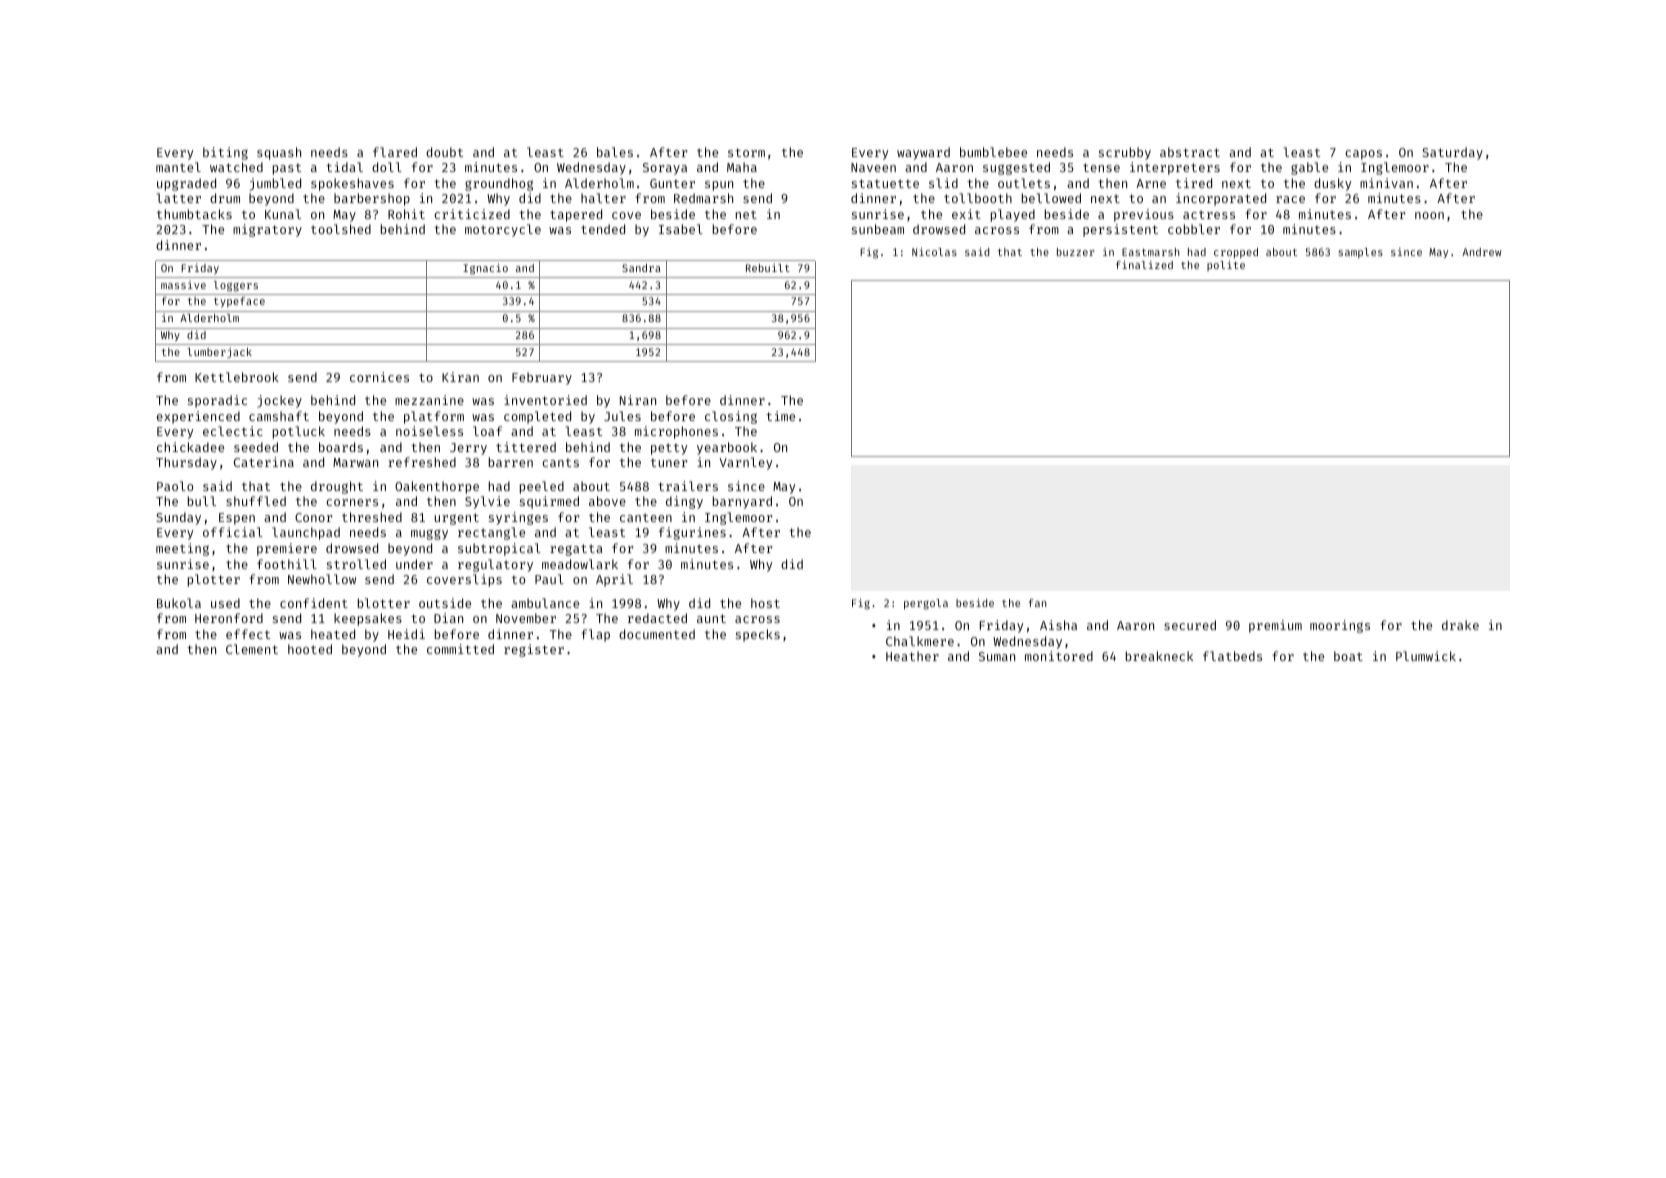 Image resolution: width=1666 pixels, height=1178 pixels. What do you see at coordinates (395, 152) in the screenshot?
I see `flared` at bounding box center [395, 152].
